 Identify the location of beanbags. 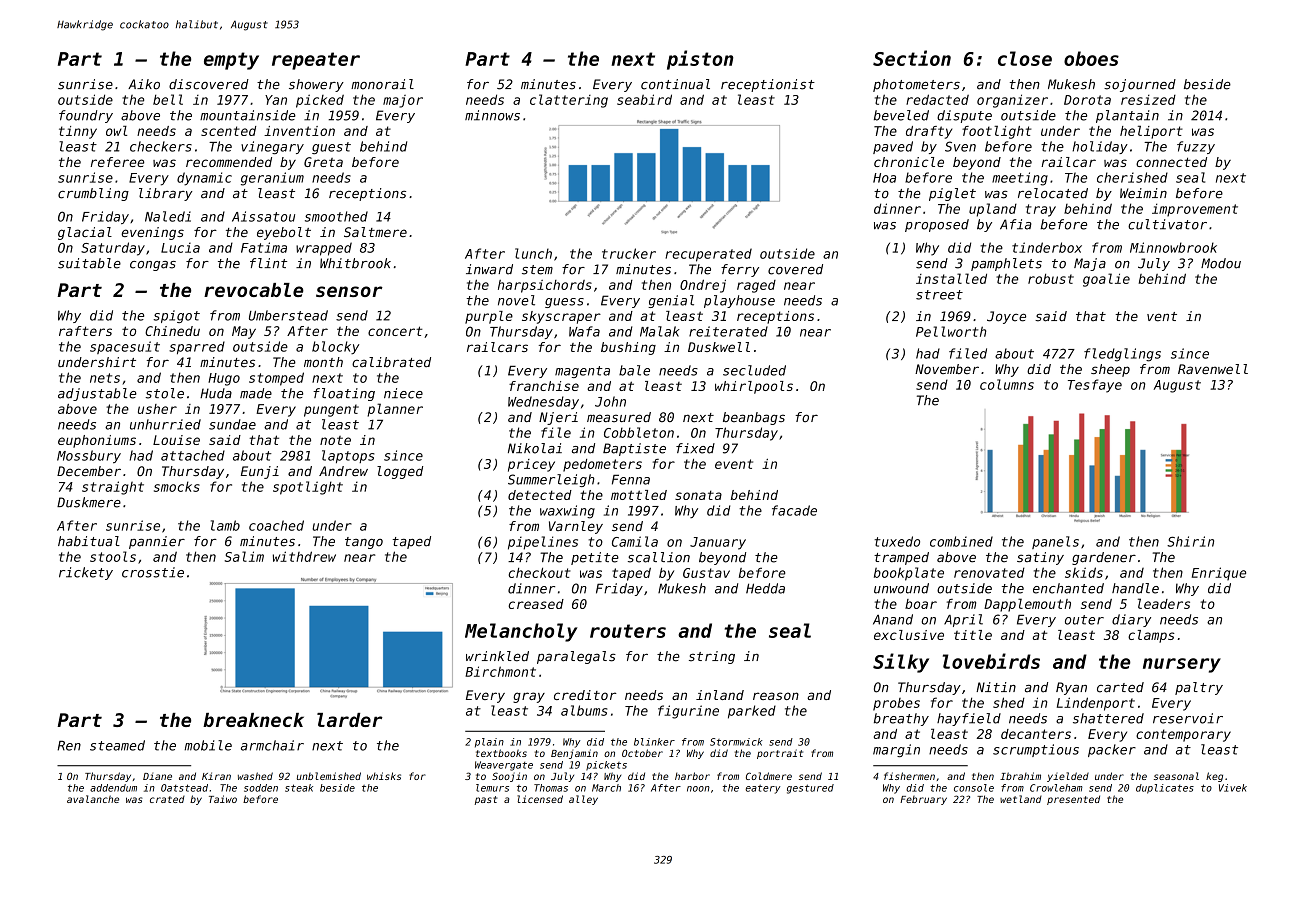
(754, 418).
